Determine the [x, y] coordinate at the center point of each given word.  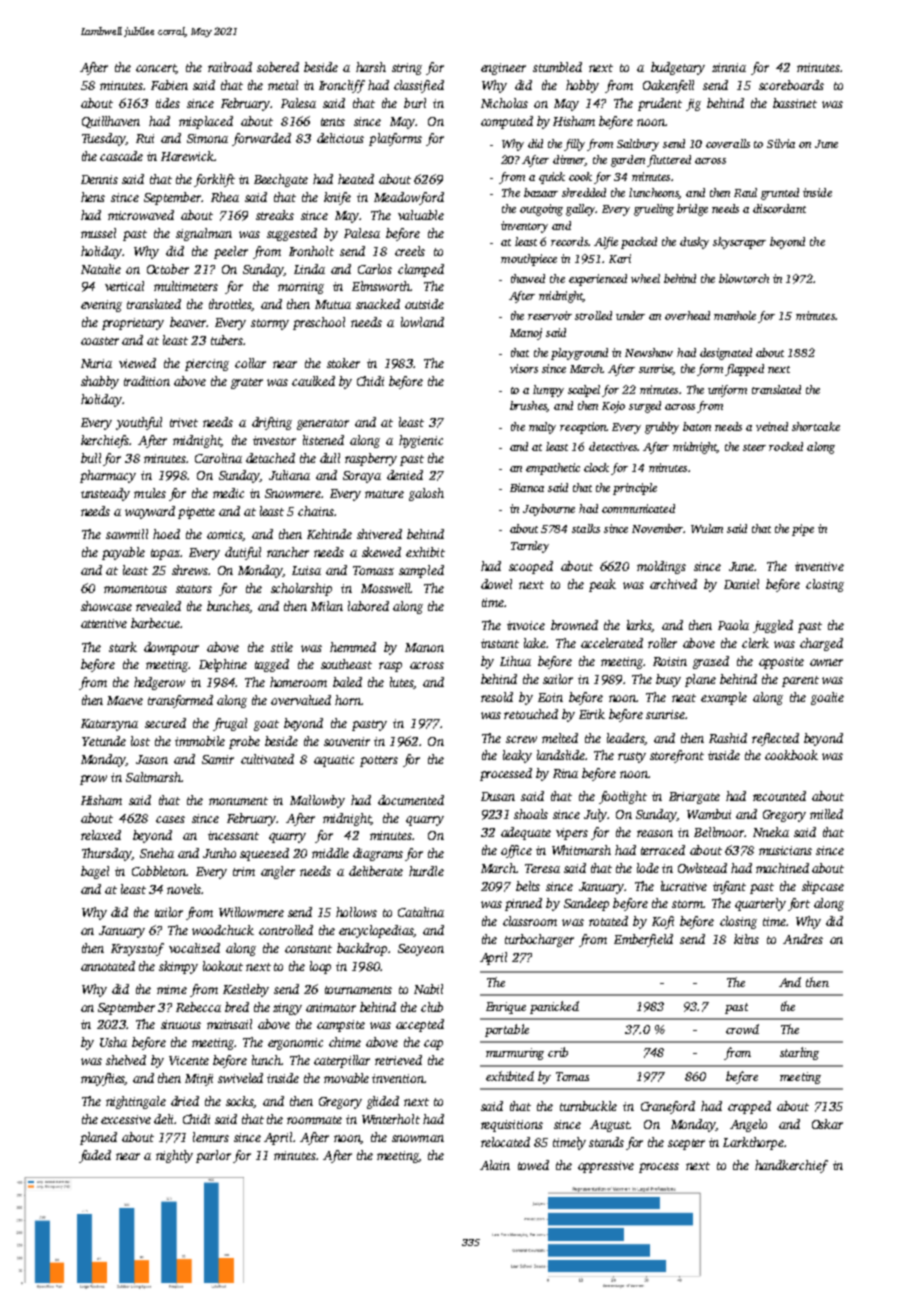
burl [415, 103]
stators [194, 589]
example [724, 698]
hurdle [426, 871]
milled [826, 814]
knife [337, 198]
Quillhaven [111, 122]
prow [93, 780]
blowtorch [744, 278]
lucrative [684, 886]
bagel [95, 872]
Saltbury [638, 145]
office [516, 851]
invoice [526, 625]
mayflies [103, 1079]
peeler [231, 252]
